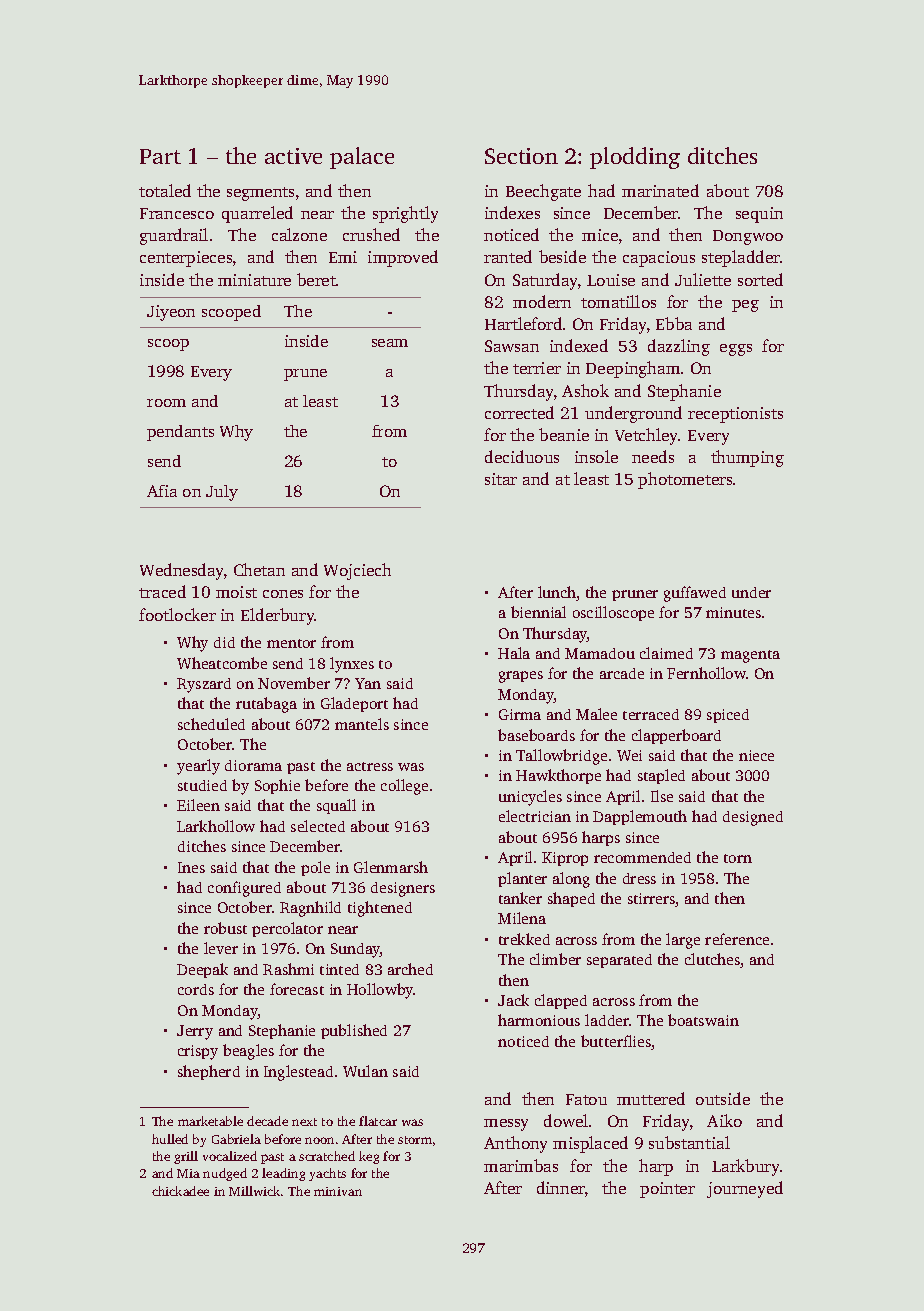 The height and width of the image is (1311, 924). What do you see at coordinates (362, 158) in the image?
I see `palace` at bounding box center [362, 158].
